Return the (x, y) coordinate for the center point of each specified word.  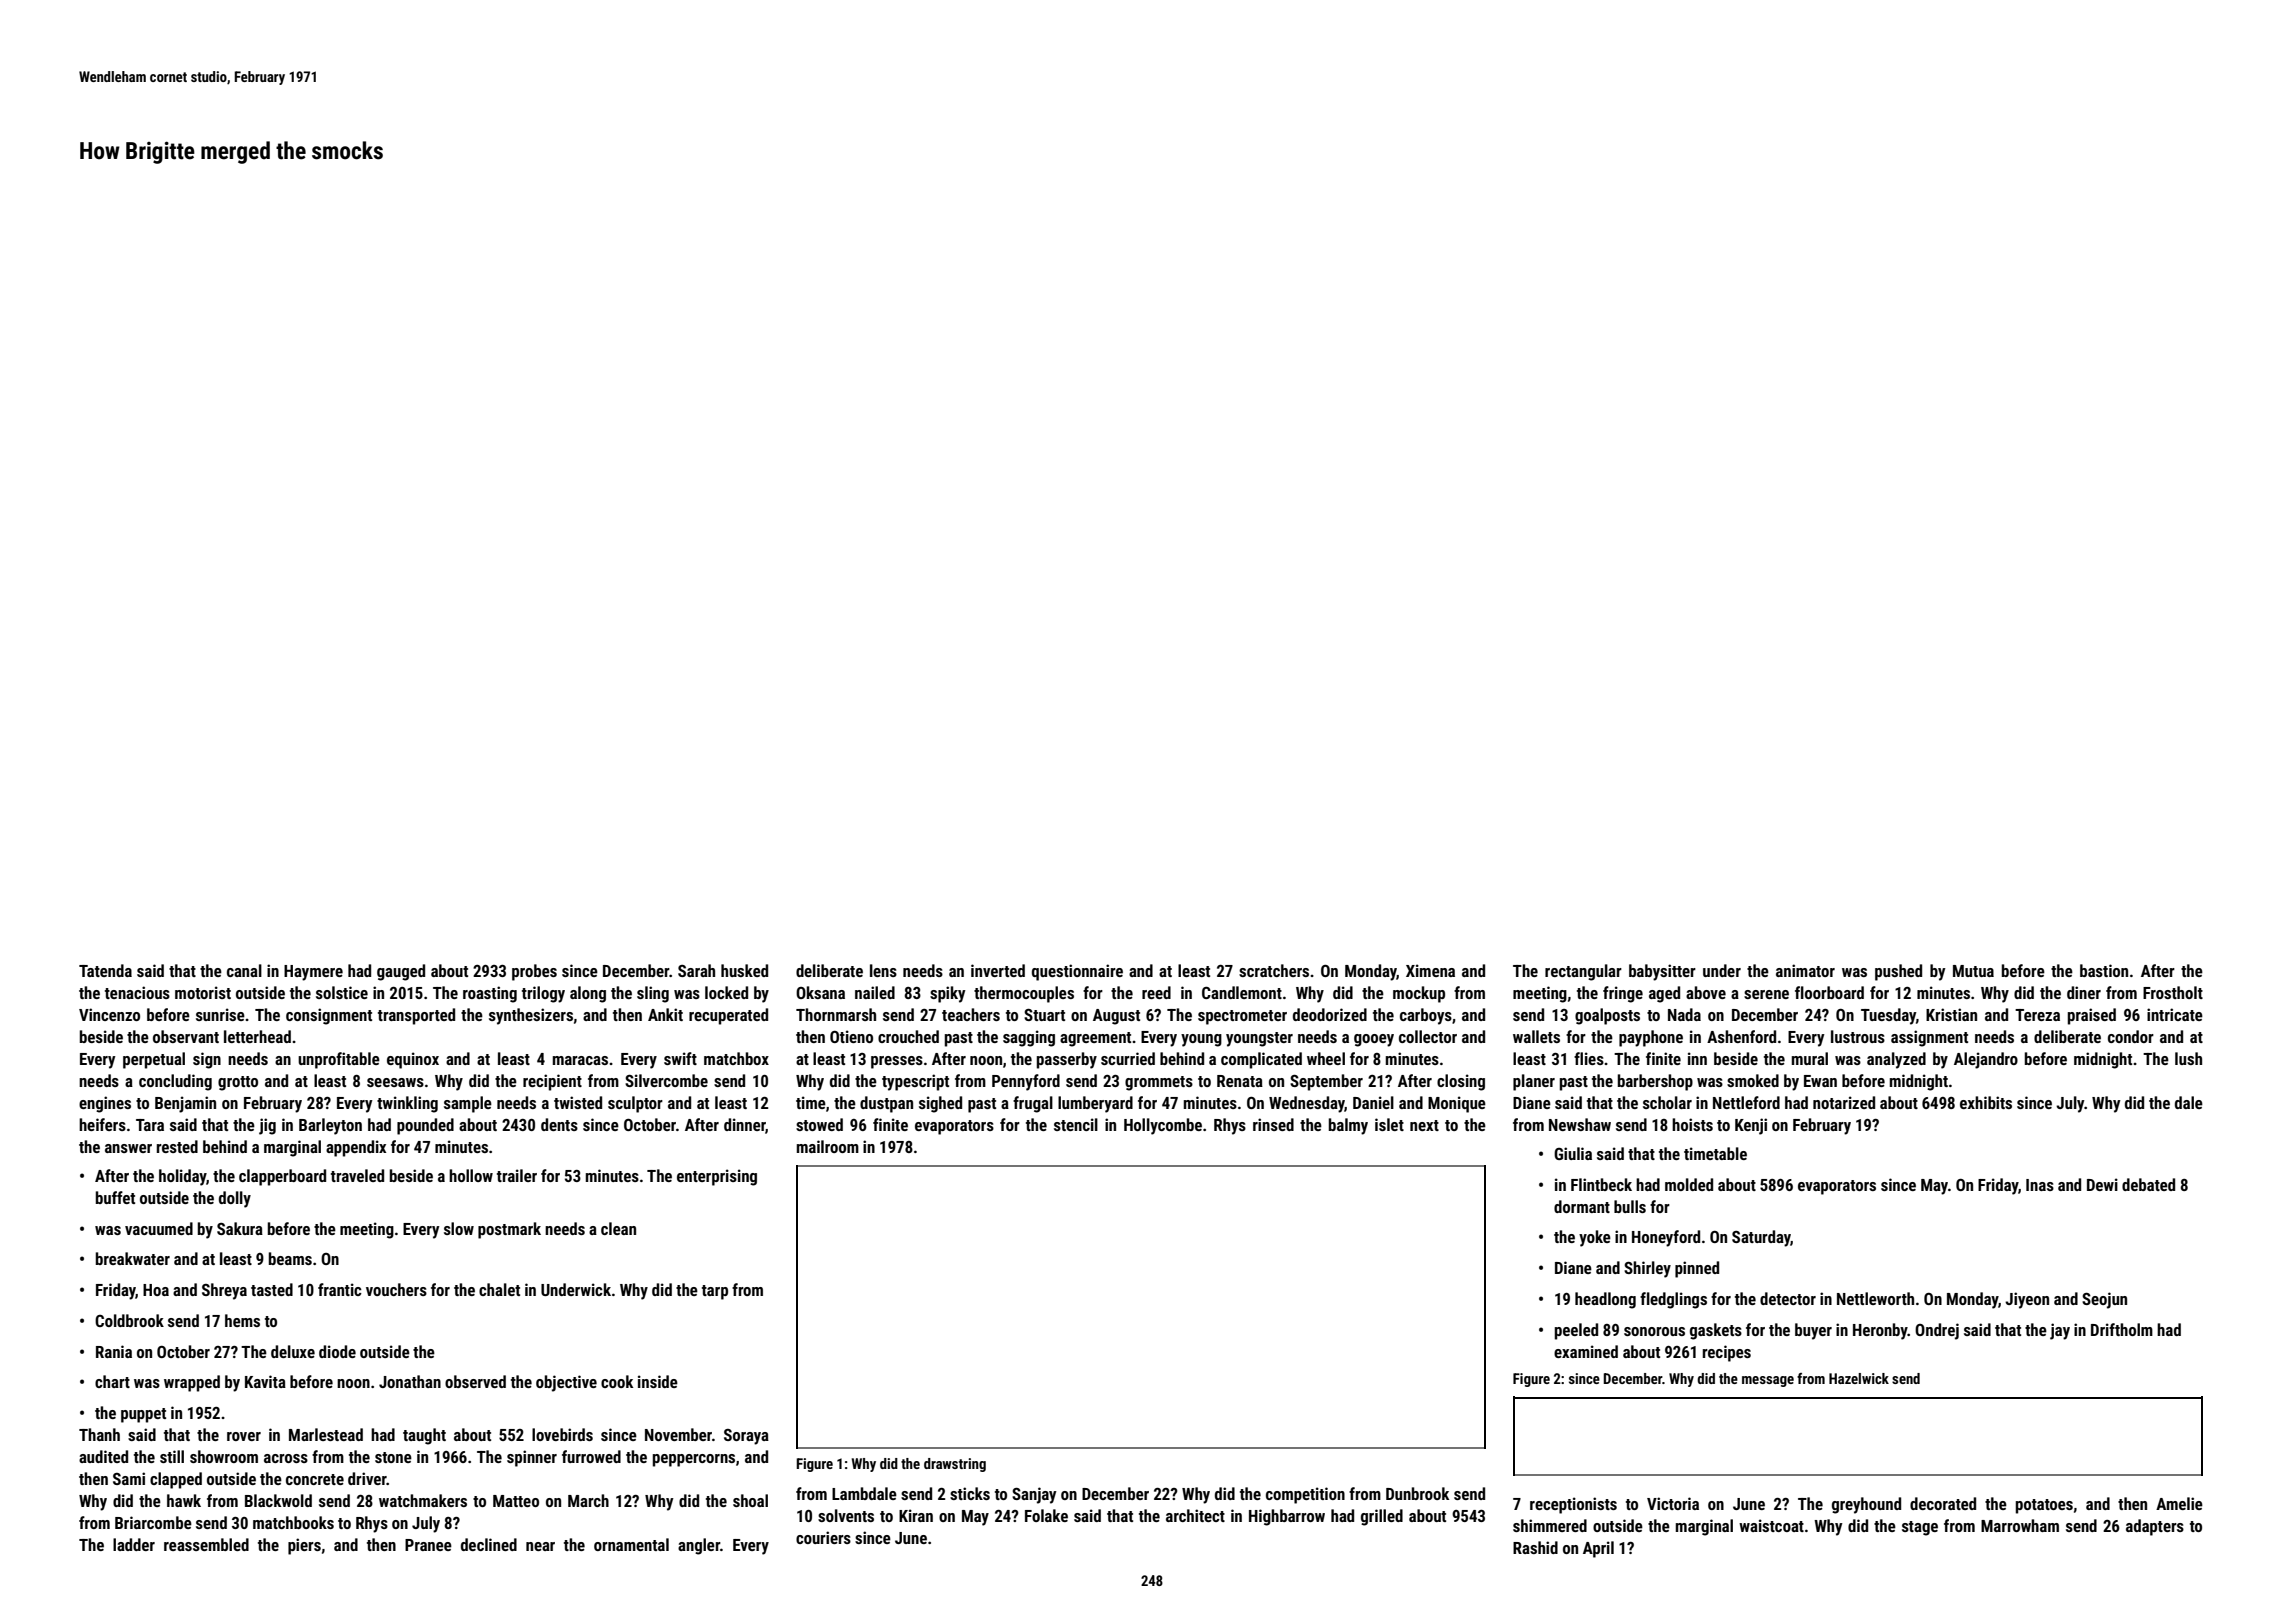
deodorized (1330, 1014)
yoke (1595, 1238)
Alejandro (1986, 1060)
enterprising (717, 1177)
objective (566, 1383)
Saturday (1761, 1238)
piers (304, 1546)
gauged (401, 972)
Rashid (1535, 1547)
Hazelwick (1859, 1378)
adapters (2155, 1527)
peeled (1576, 1331)
